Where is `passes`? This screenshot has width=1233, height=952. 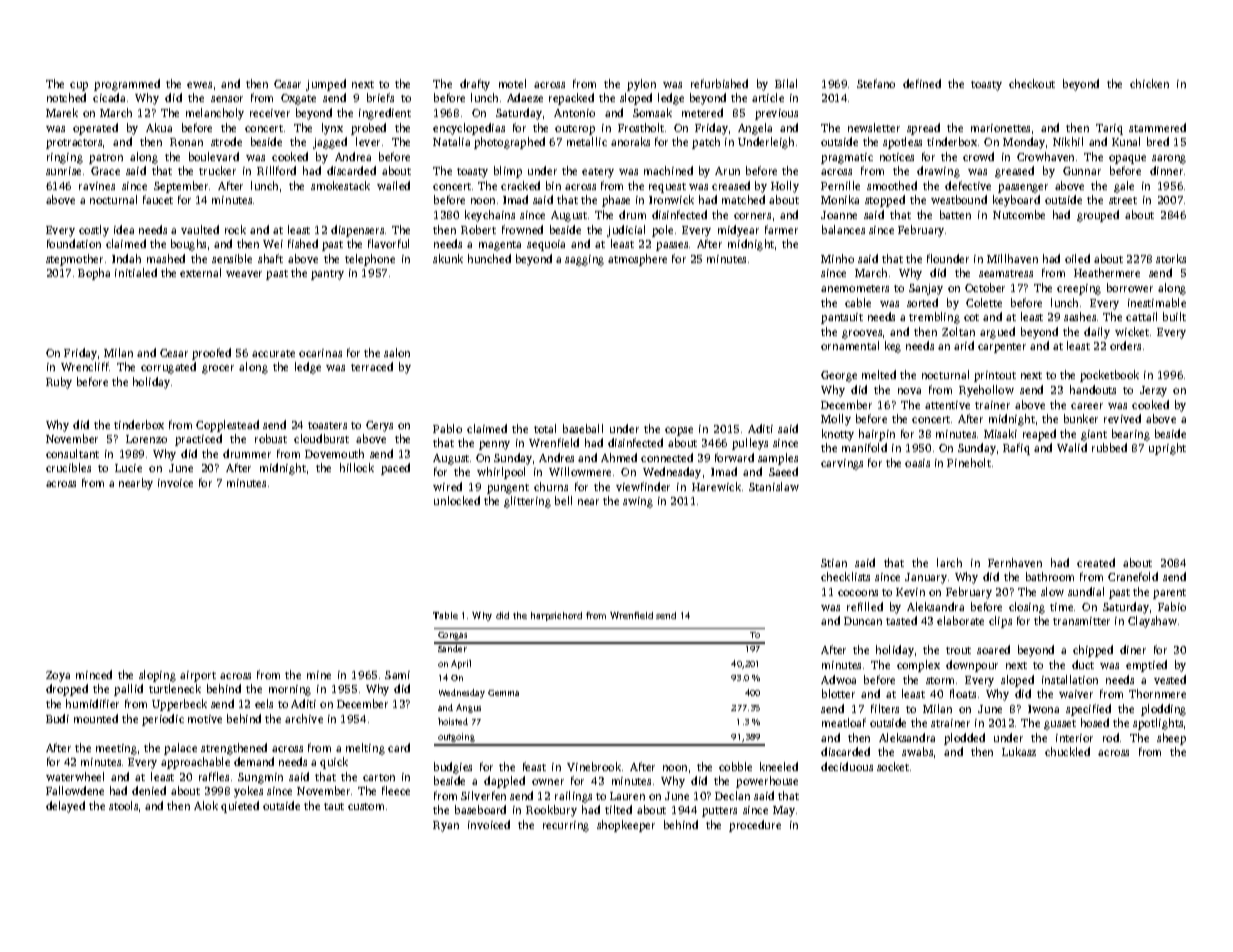 passes is located at coordinates (672, 246).
